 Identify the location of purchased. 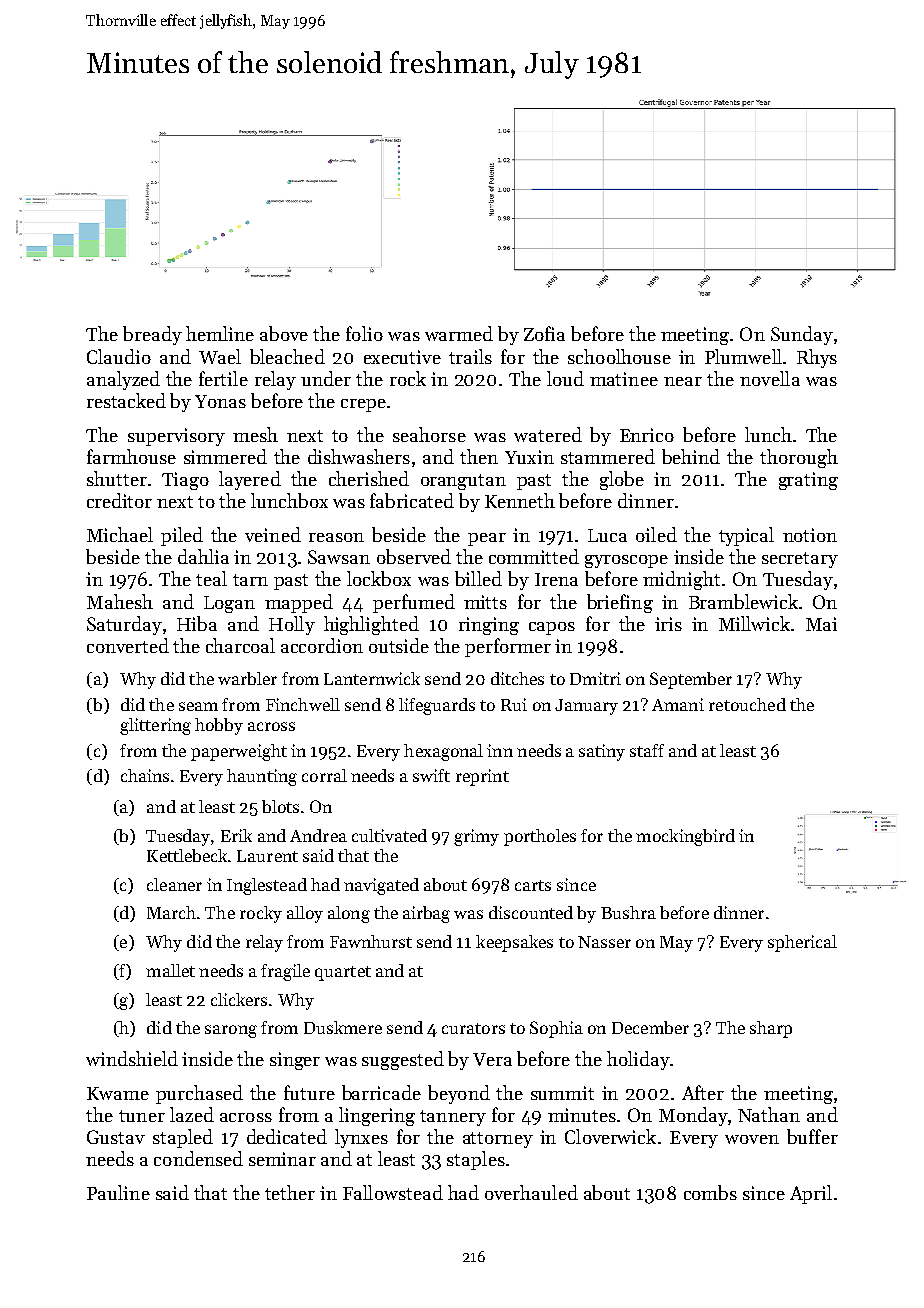
(199, 1094).
